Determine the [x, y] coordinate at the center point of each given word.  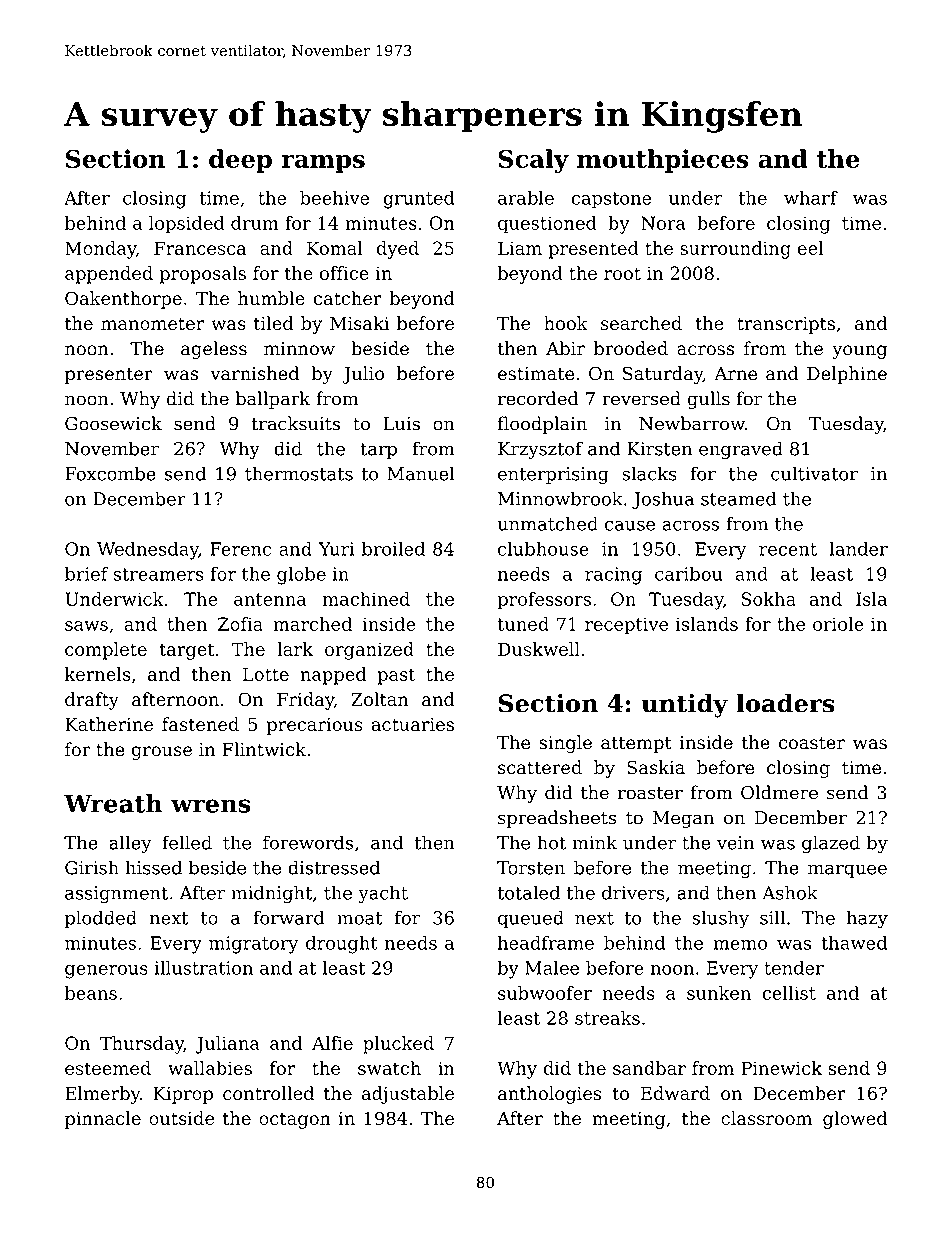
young [859, 352]
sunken [719, 993]
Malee [552, 968]
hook [566, 323]
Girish [92, 867]
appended [109, 275]
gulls [709, 400]
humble [271, 298]
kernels [97, 674]
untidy [684, 705]
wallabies [210, 1068]
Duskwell [539, 649]
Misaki [359, 323]
